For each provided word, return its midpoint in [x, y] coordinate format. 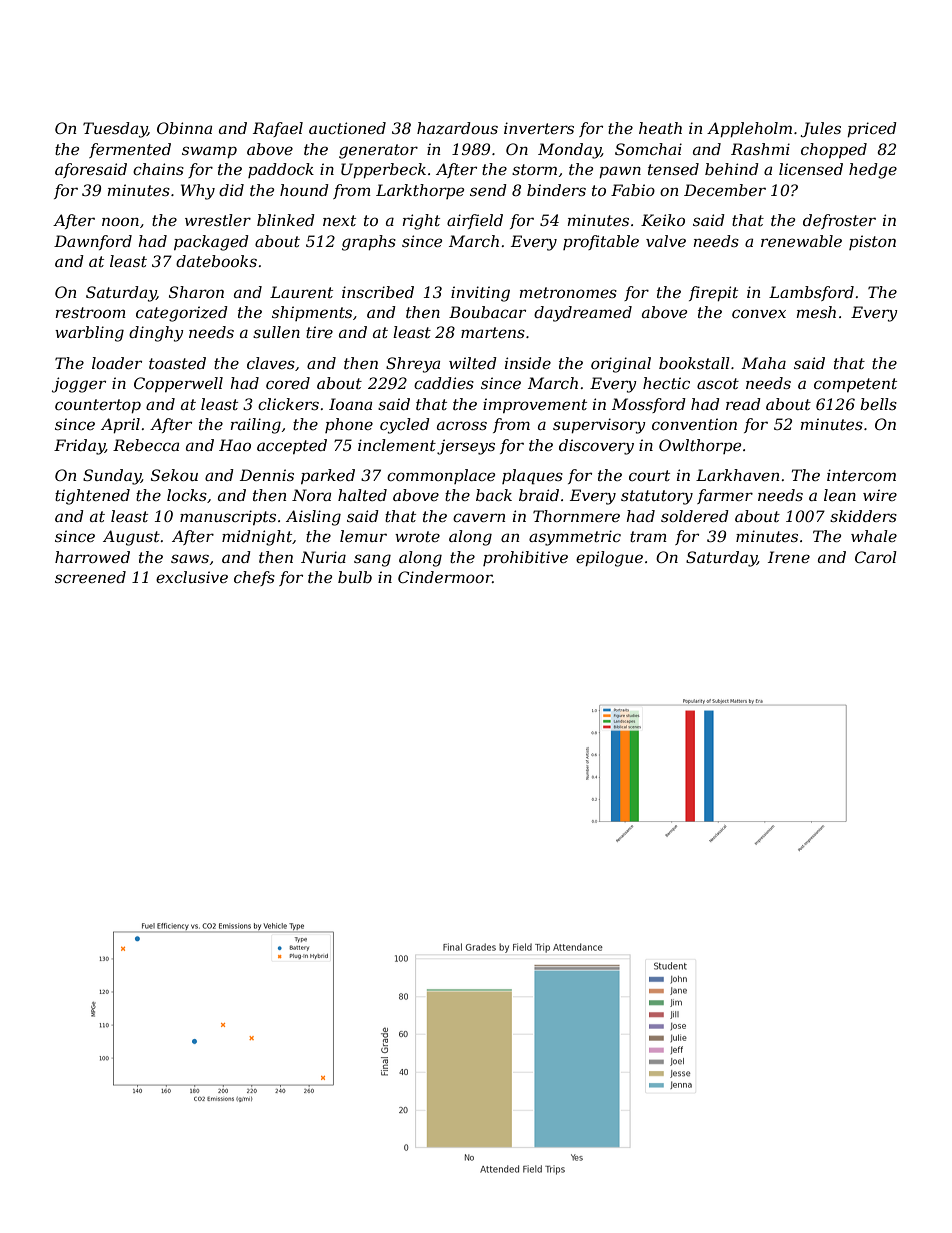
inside [528, 363]
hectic [666, 383]
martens [493, 332]
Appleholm [749, 129]
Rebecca [146, 445]
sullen [276, 332]
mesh [816, 312]
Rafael [278, 129]
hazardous [457, 128]
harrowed [92, 557]
